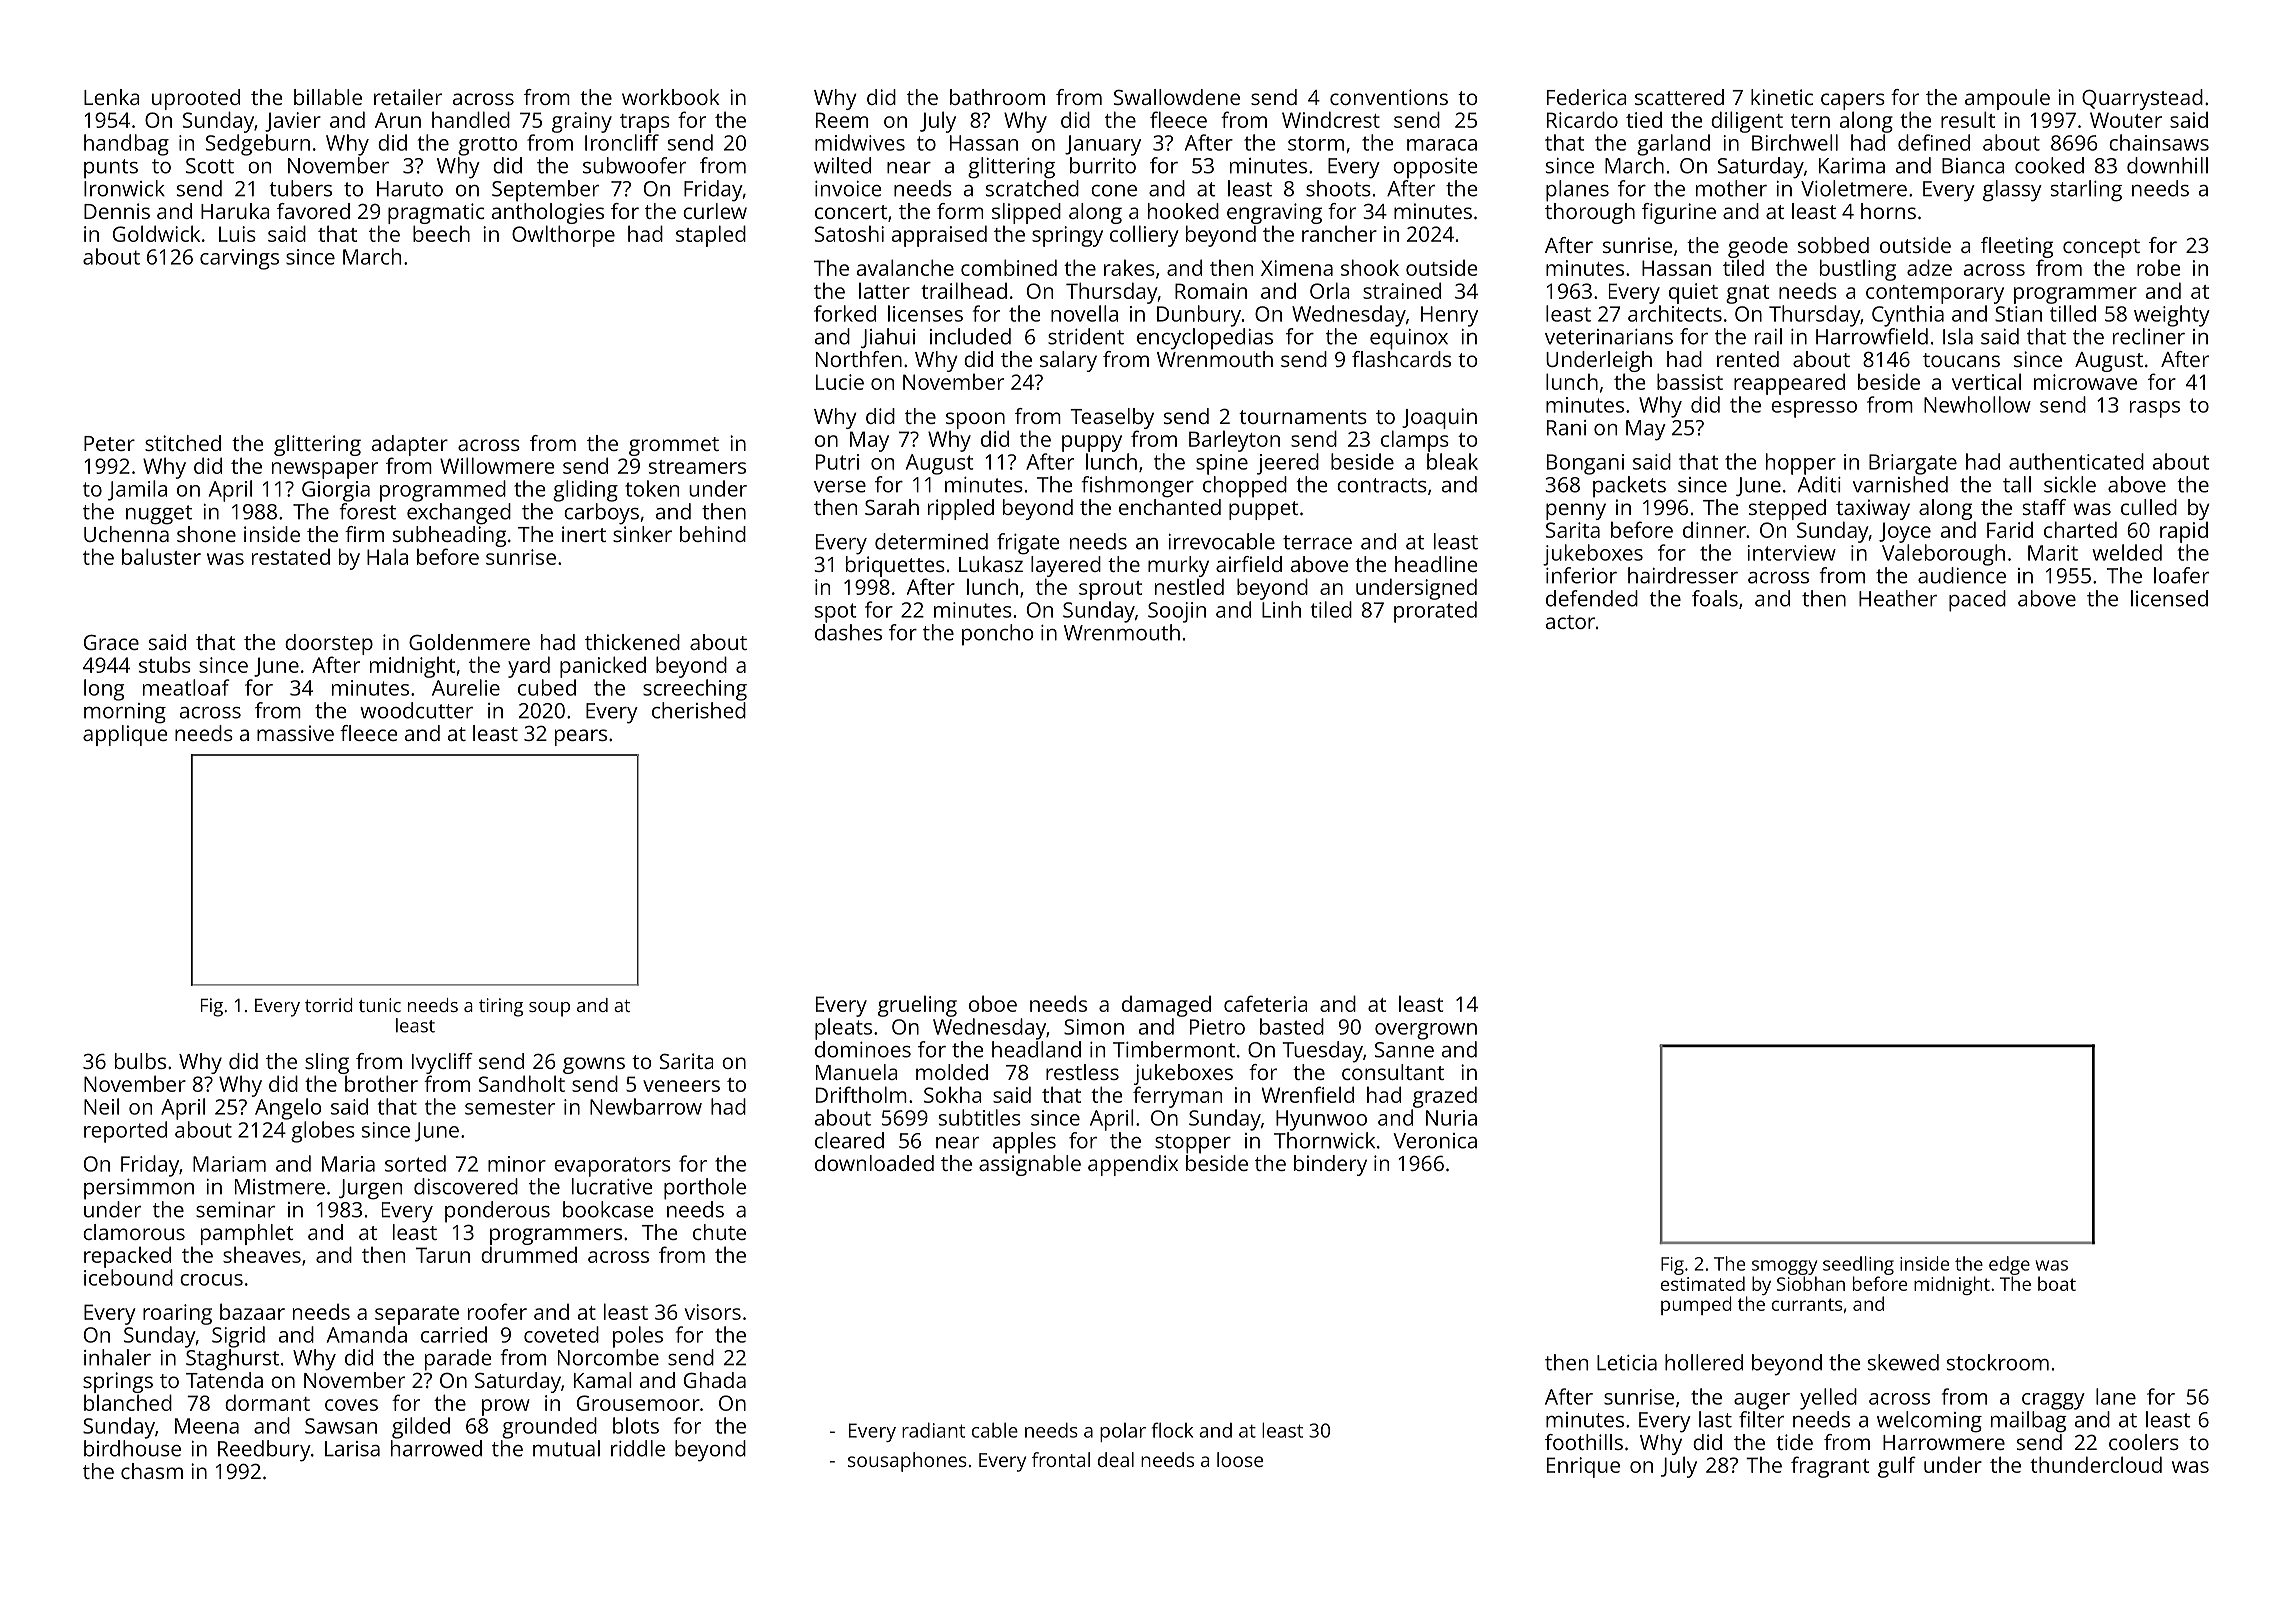 The width and height of the document is (2292, 1620). I want to click on tied, so click(1644, 120).
